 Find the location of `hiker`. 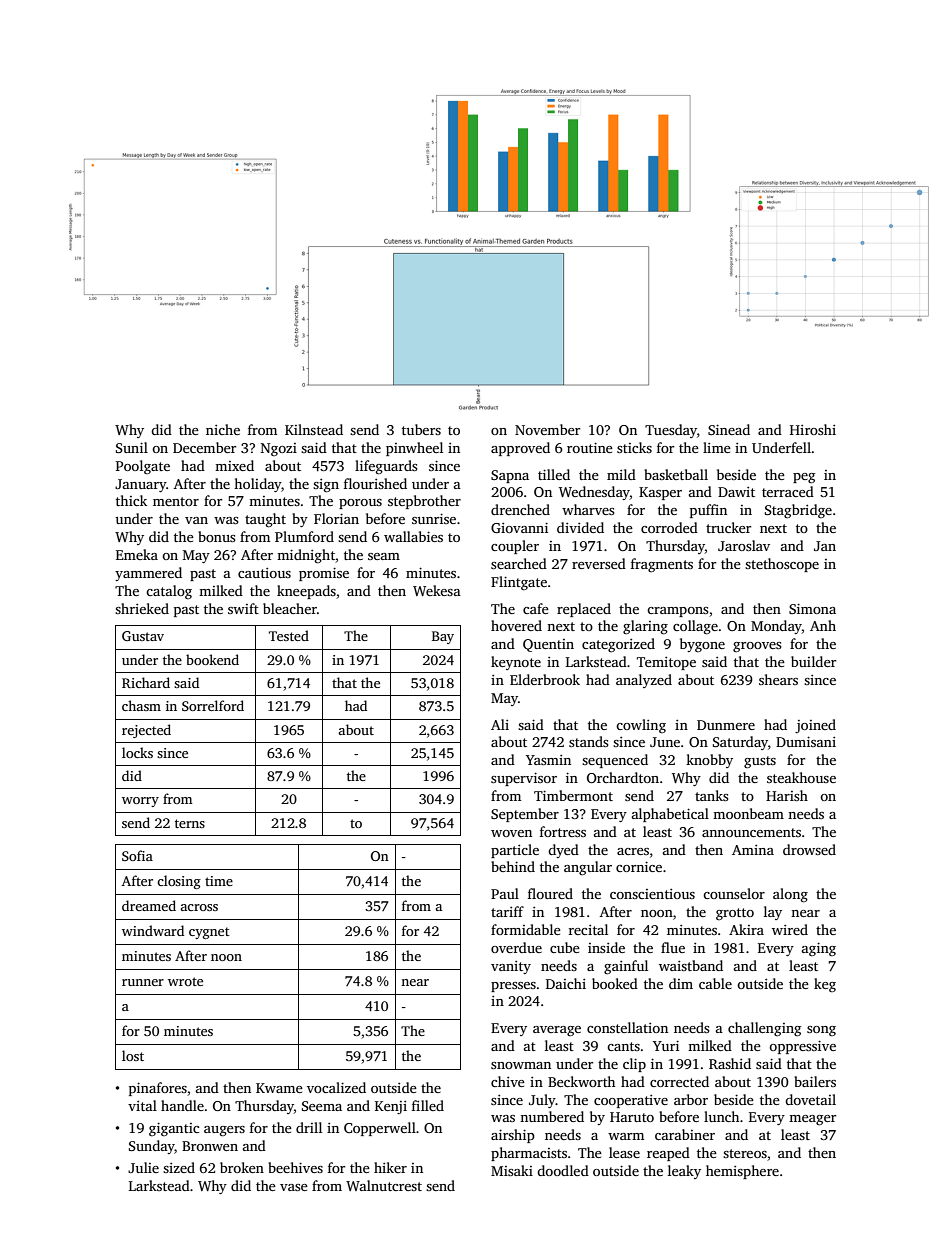

hiker is located at coordinates (390, 1167).
